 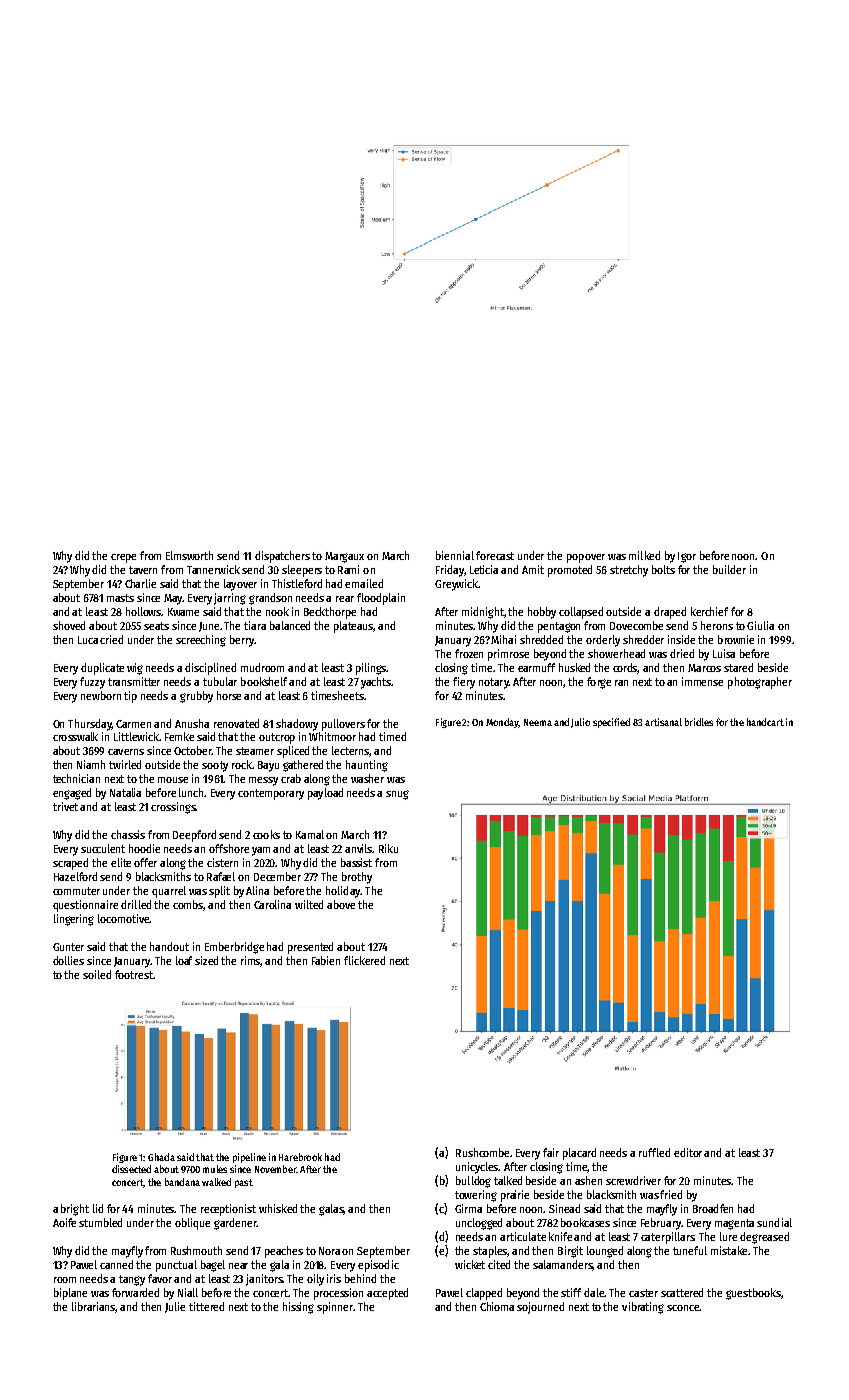 What do you see at coordinates (131, 1169) in the screenshot?
I see `dissected` at bounding box center [131, 1169].
